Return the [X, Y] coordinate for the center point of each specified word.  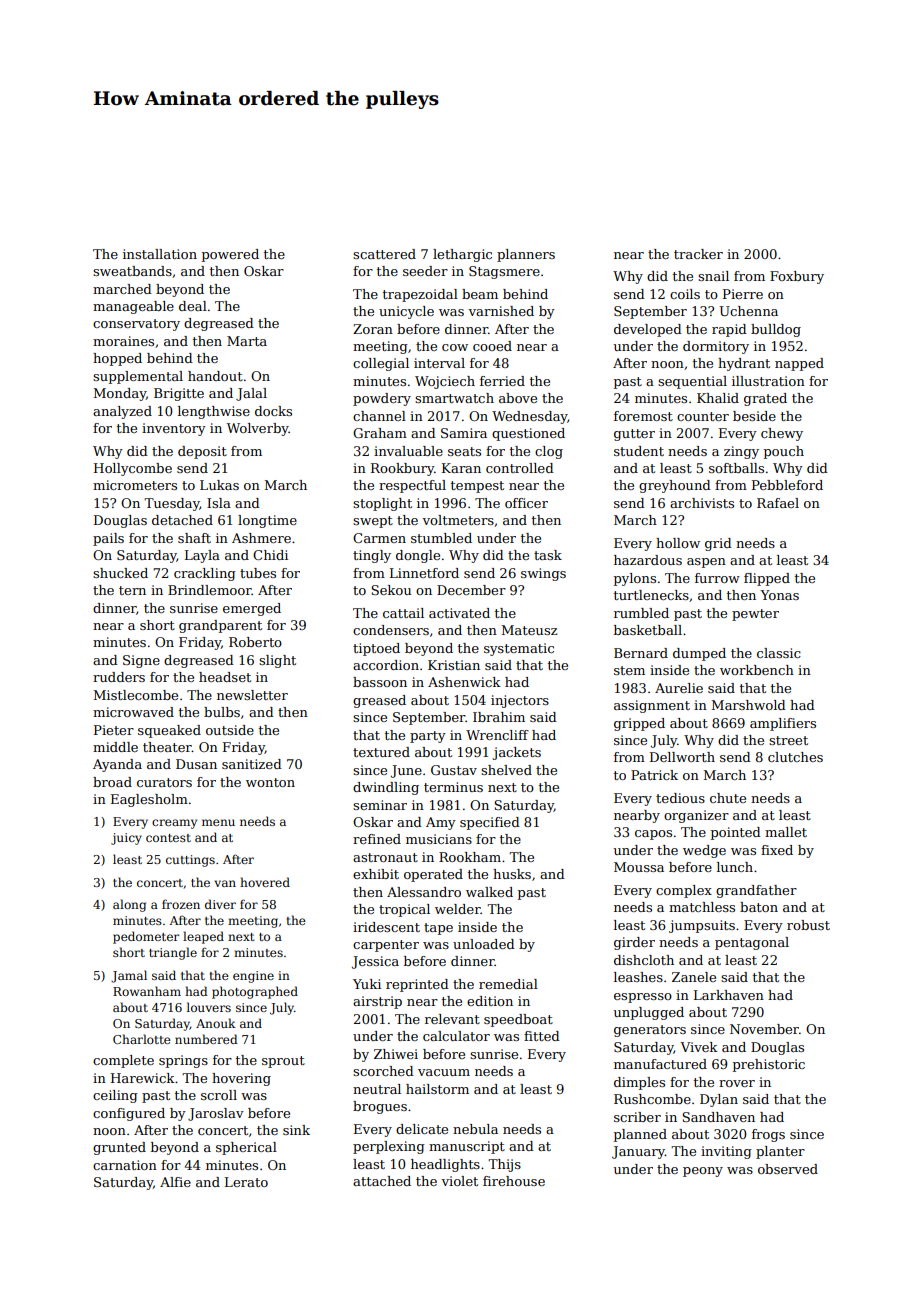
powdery [382, 399]
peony [703, 1172]
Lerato [246, 1182]
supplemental [138, 377]
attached [382, 1181]
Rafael [778, 503]
